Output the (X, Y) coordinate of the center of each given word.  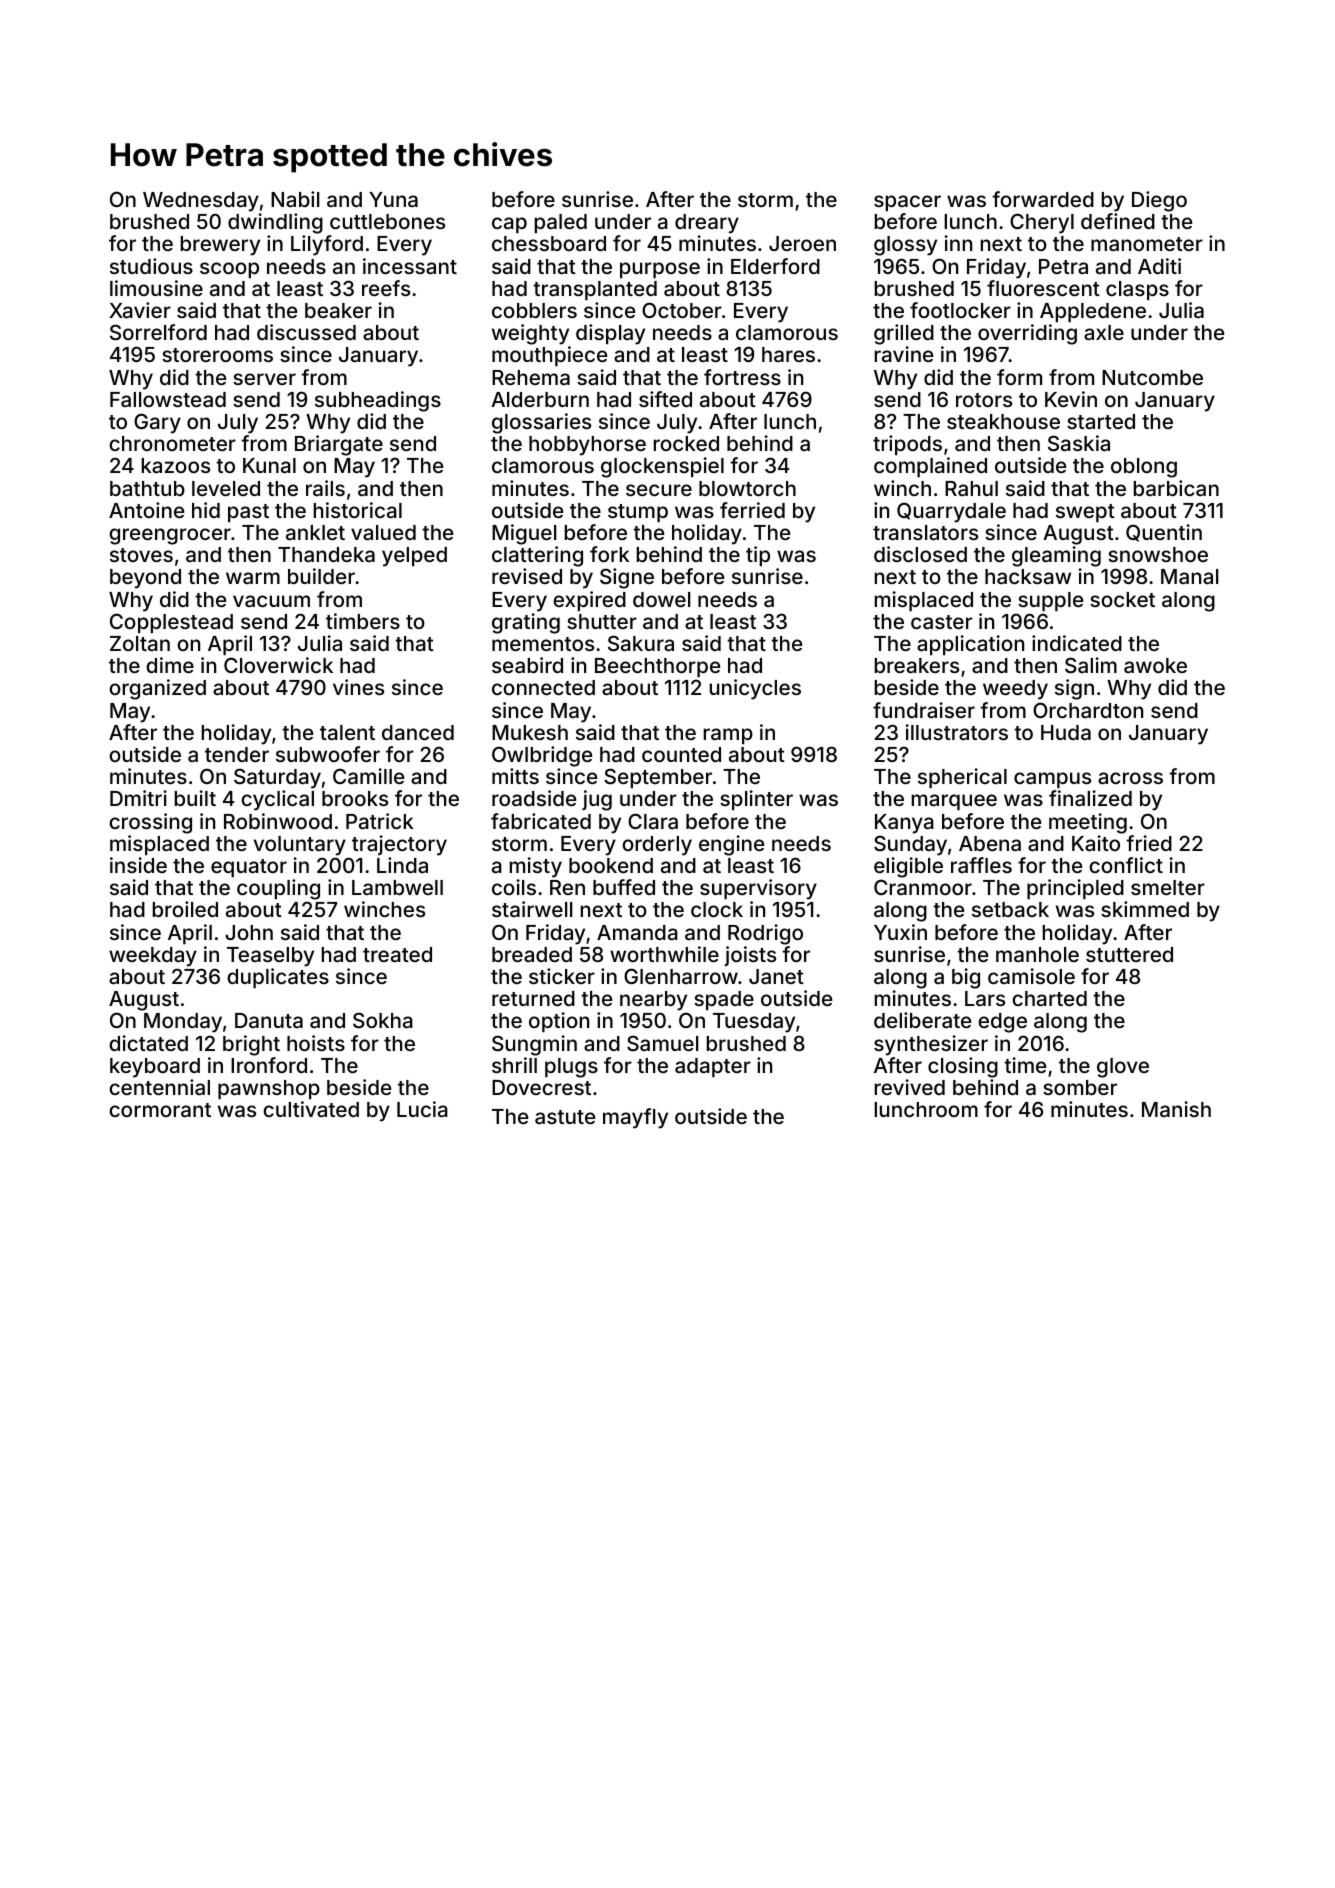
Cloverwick (278, 665)
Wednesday (201, 202)
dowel (661, 599)
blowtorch (747, 488)
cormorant (160, 1110)
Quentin (1164, 533)
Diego (1159, 201)
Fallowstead (168, 399)
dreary (707, 224)
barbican (1176, 488)
